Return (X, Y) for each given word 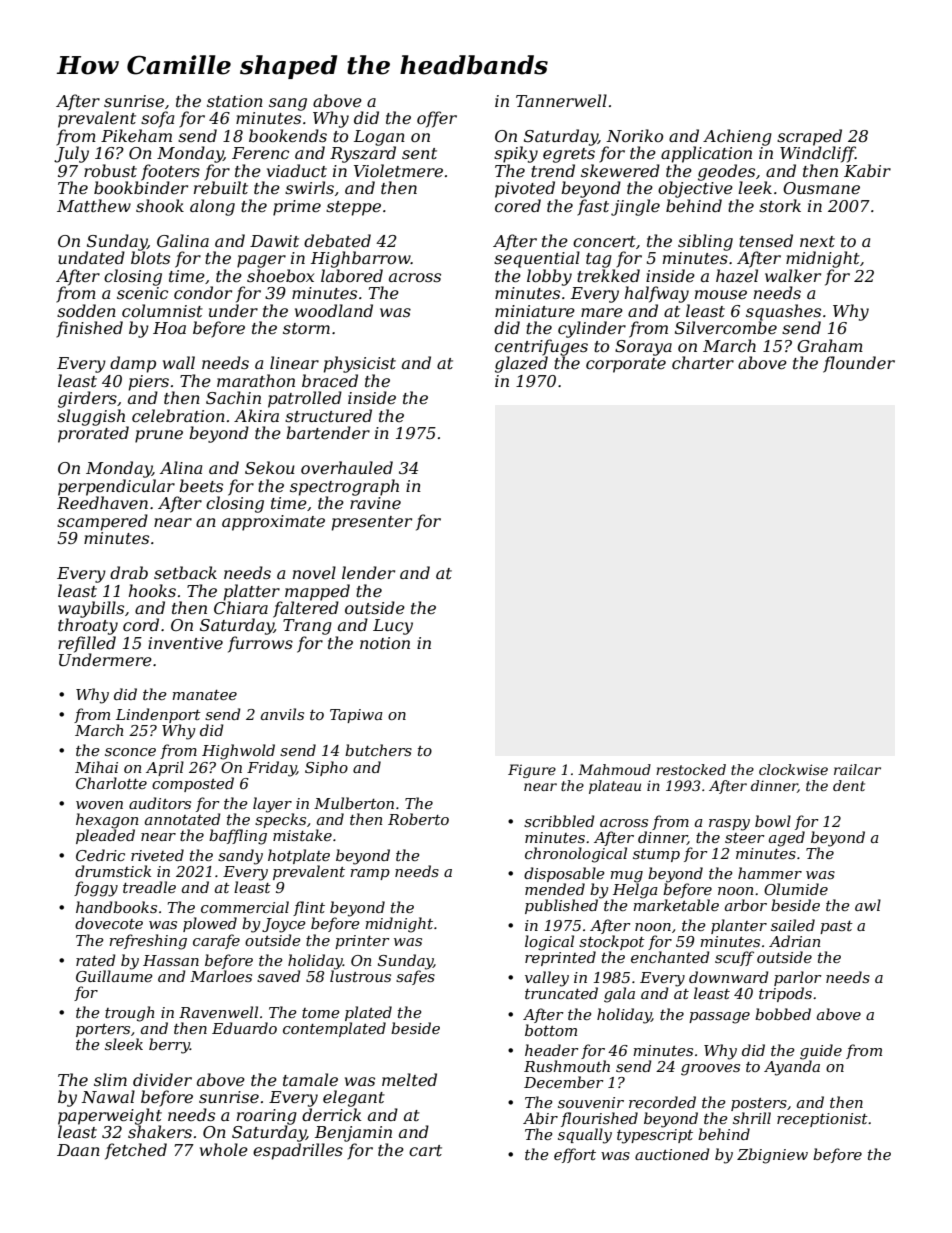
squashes (783, 312)
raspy (729, 825)
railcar (857, 769)
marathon (256, 380)
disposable (564, 874)
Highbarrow (361, 259)
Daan (78, 1150)
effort (575, 1155)
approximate (273, 523)
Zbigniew (772, 1156)
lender (368, 572)
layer (272, 805)
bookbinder (141, 187)
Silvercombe (726, 327)
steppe (353, 208)
